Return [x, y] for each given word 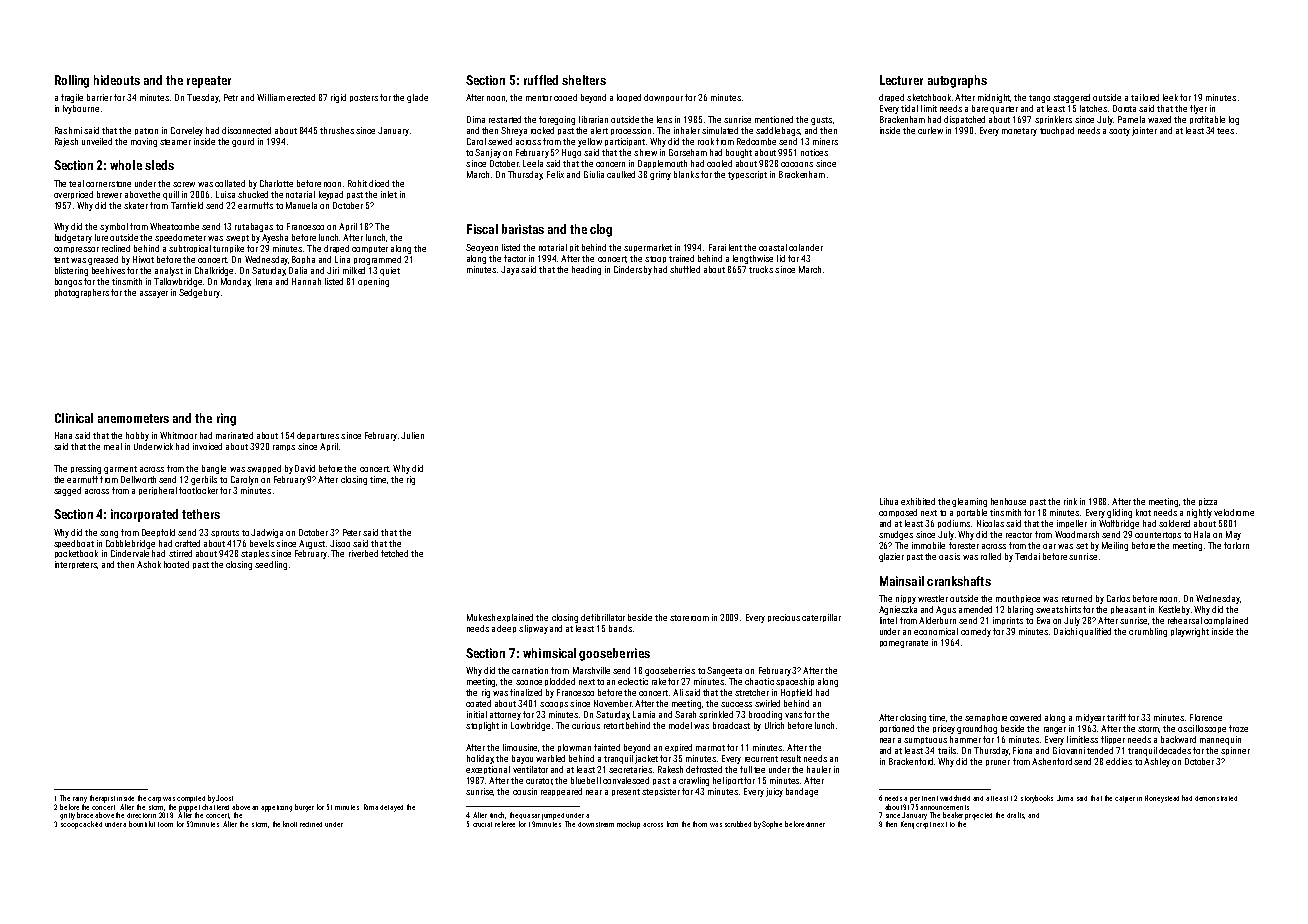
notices [814, 152]
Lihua [889, 501]
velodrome [1234, 512]
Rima [371, 807]
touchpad [1057, 131]
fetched [394, 553]
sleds [159, 165]
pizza [1208, 502]
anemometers [133, 418]
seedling [271, 565]
